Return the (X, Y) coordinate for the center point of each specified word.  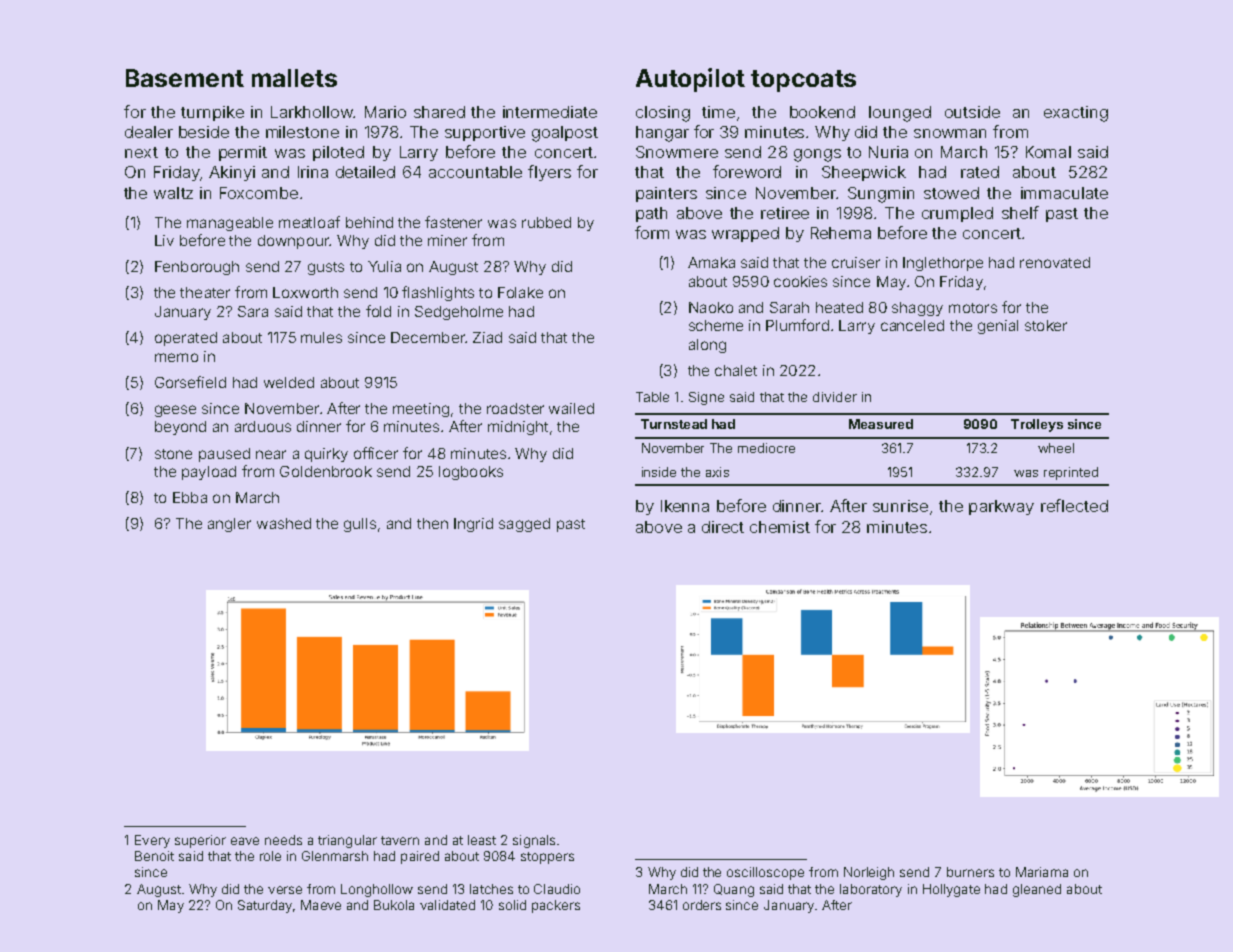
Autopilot (690, 80)
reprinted (1071, 473)
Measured (881, 424)
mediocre (766, 448)
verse (285, 890)
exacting (1076, 114)
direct (723, 527)
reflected (1074, 505)
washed (284, 523)
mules (321, 337)
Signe (706, 398)
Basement (185, 78)
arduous (263, 426)
